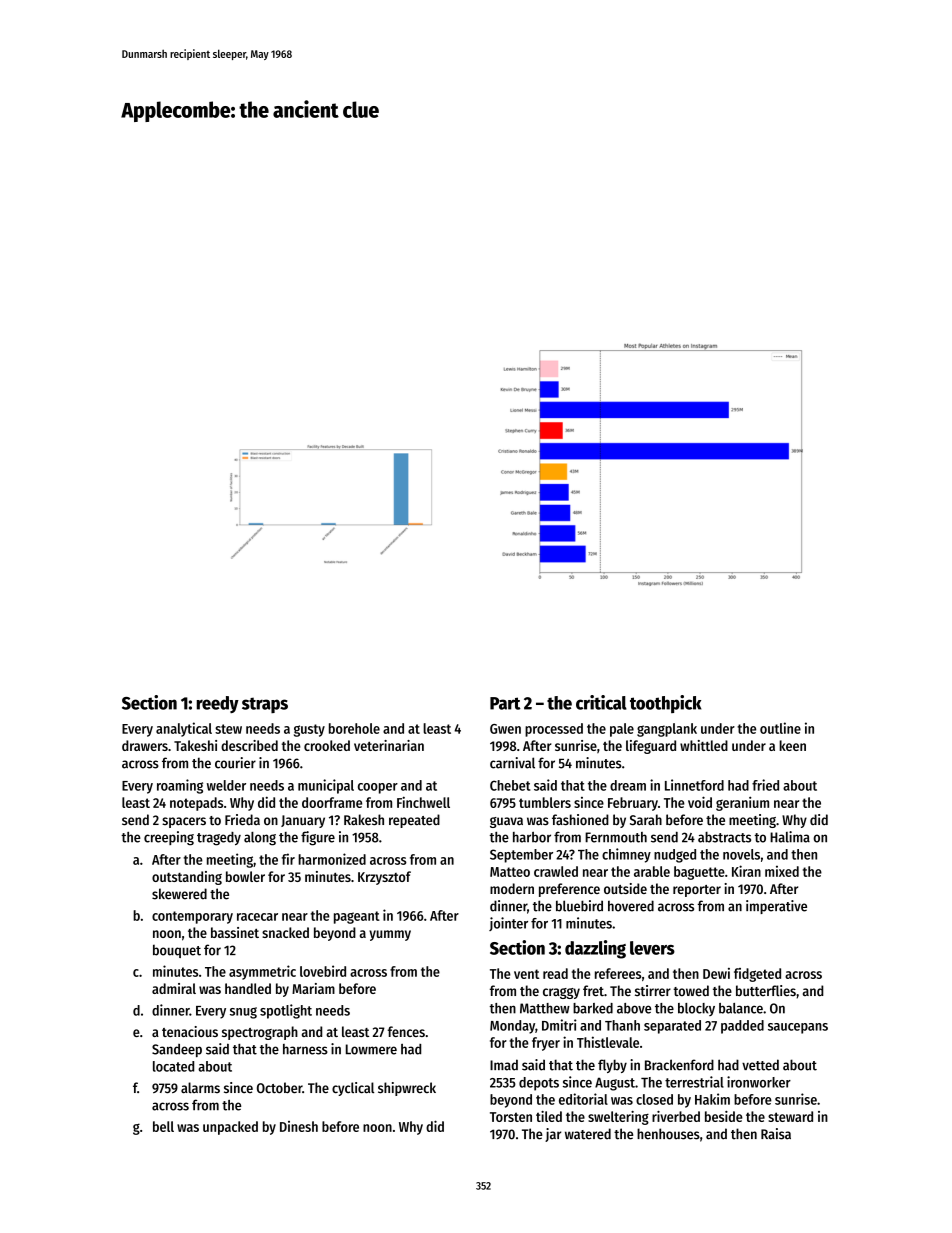 The image size is (952, 1233). Describe the element at coordinates (668, 1134) in the page. I see `henhouses` at that location.
